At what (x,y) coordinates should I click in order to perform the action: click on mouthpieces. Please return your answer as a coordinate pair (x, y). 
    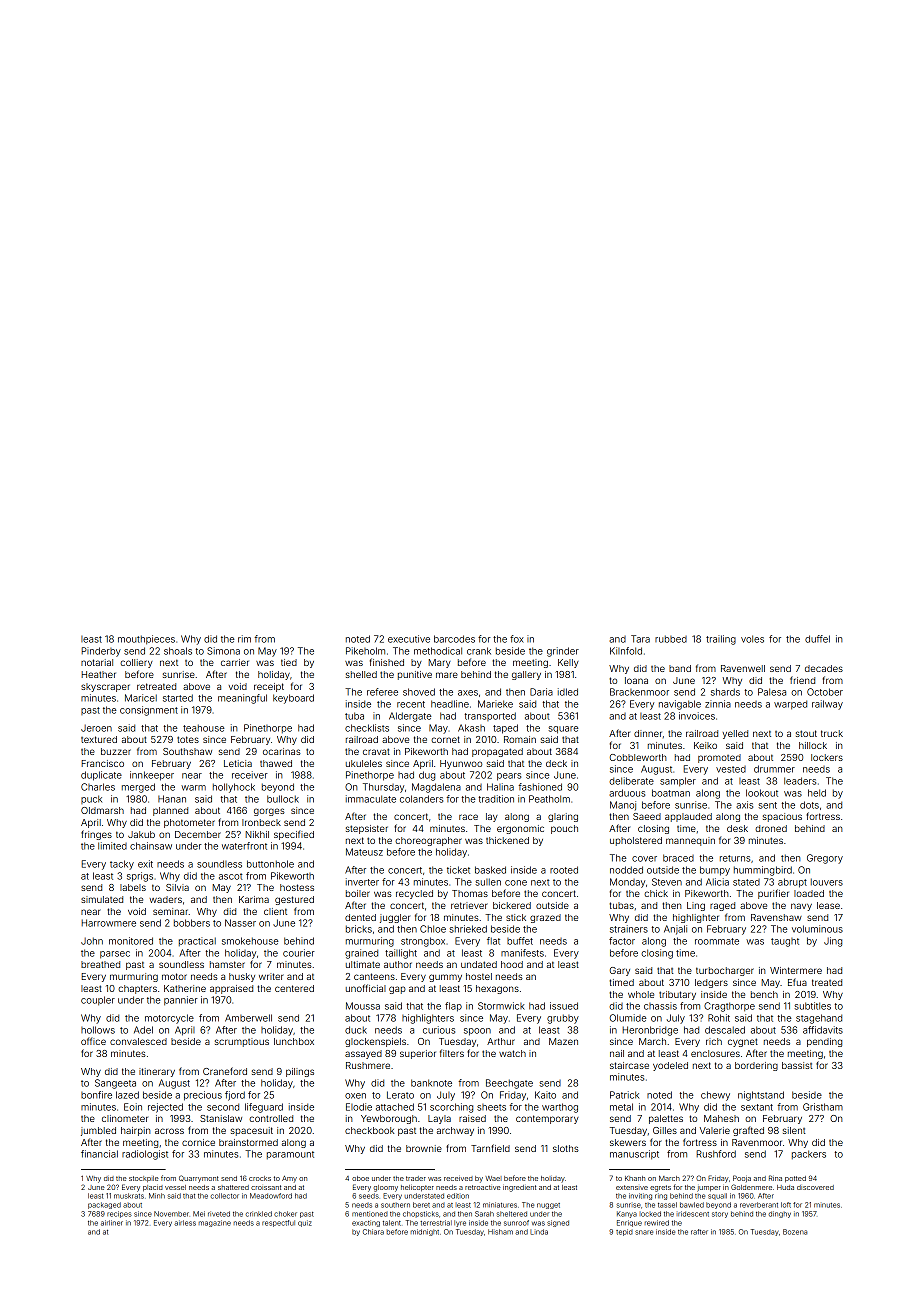
    Looking at the image, I should click on (146, 640).
